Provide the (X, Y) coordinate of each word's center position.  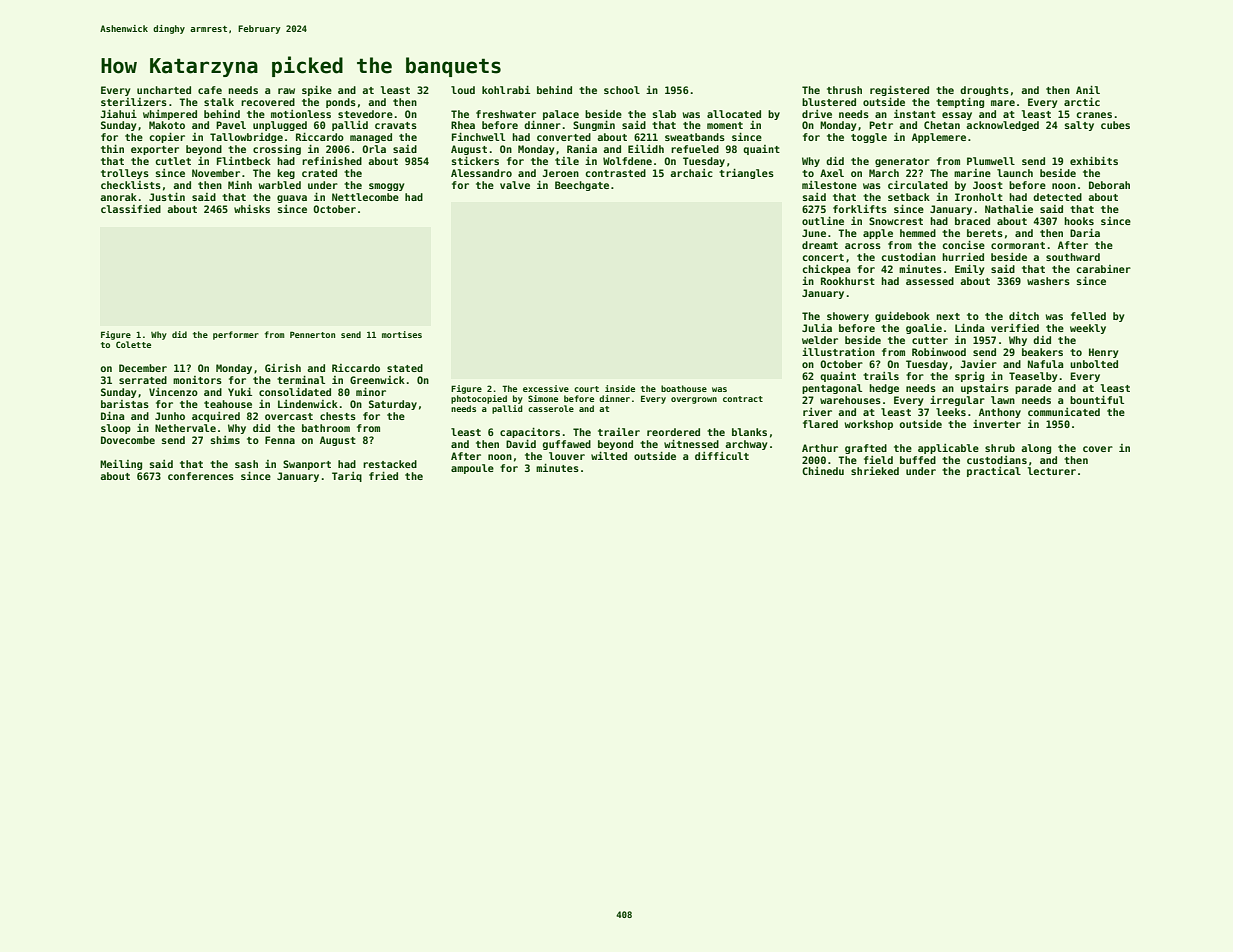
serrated (143, 380)
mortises (402, 334)
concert (823, 257)
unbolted (1094, 364)
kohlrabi (506, 90)
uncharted (164, 90)
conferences (201, 476)
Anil (1088, 90)
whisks (252, 209)
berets (985, 233)
